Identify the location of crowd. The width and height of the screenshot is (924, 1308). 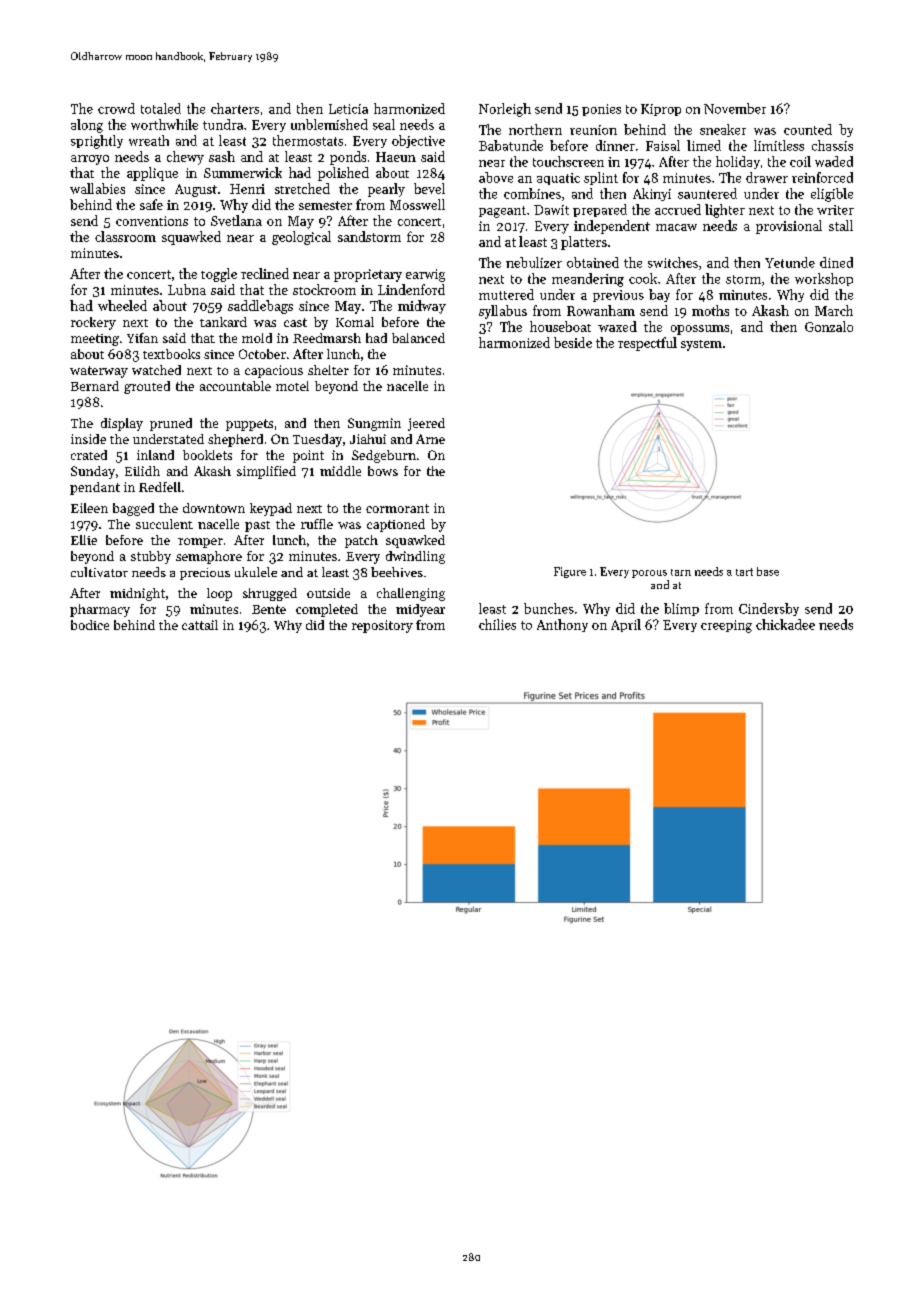
(116, 108).
